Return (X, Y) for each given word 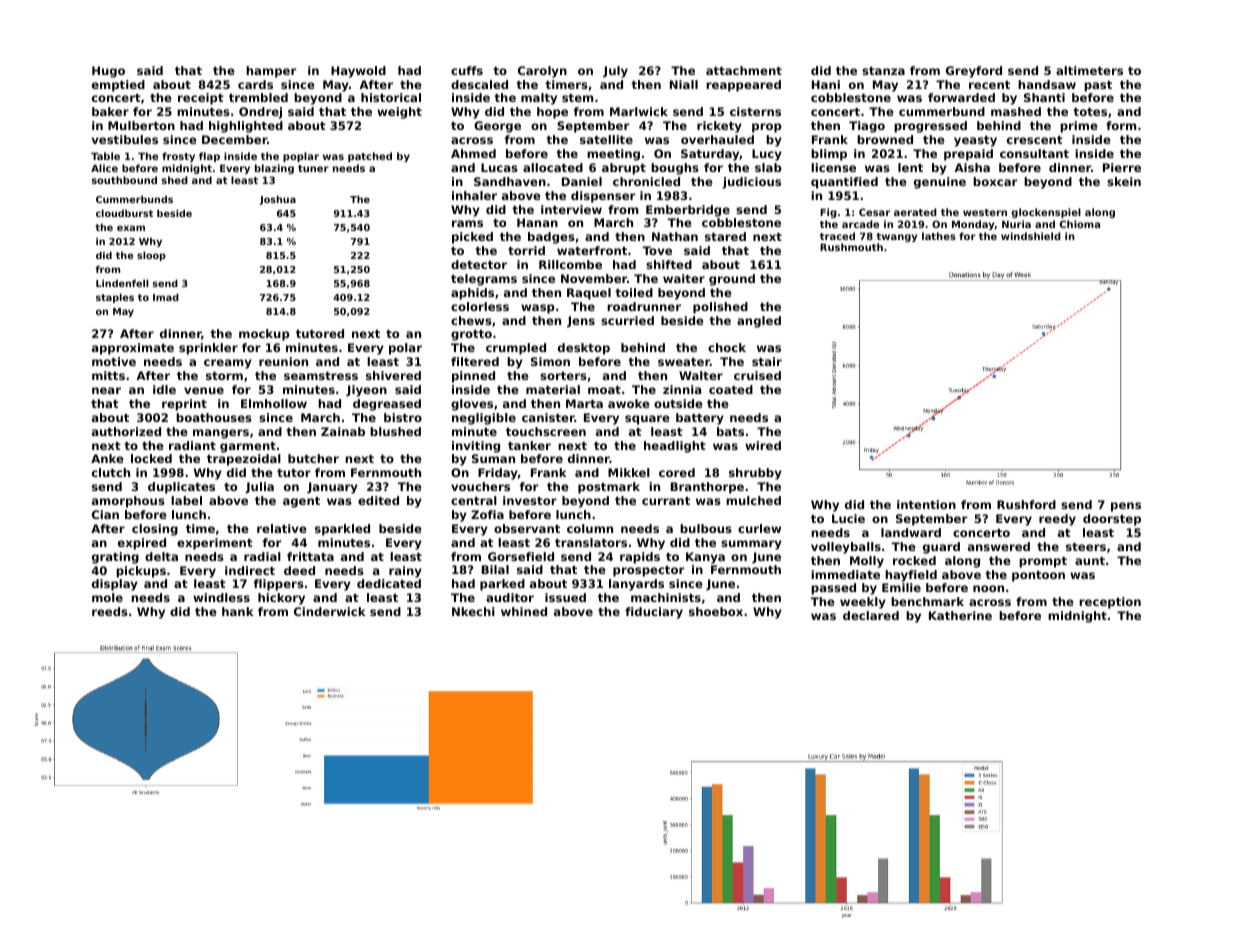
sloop (151, 256)
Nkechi (473, 611)
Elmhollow (274, 403)
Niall (684, 84)
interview (571, 209)
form (1121, 125)
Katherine (960, 615)
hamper (271, 72)
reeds (110, 611)
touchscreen (546, 431)
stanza (883, 71)
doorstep (1112, 520)
